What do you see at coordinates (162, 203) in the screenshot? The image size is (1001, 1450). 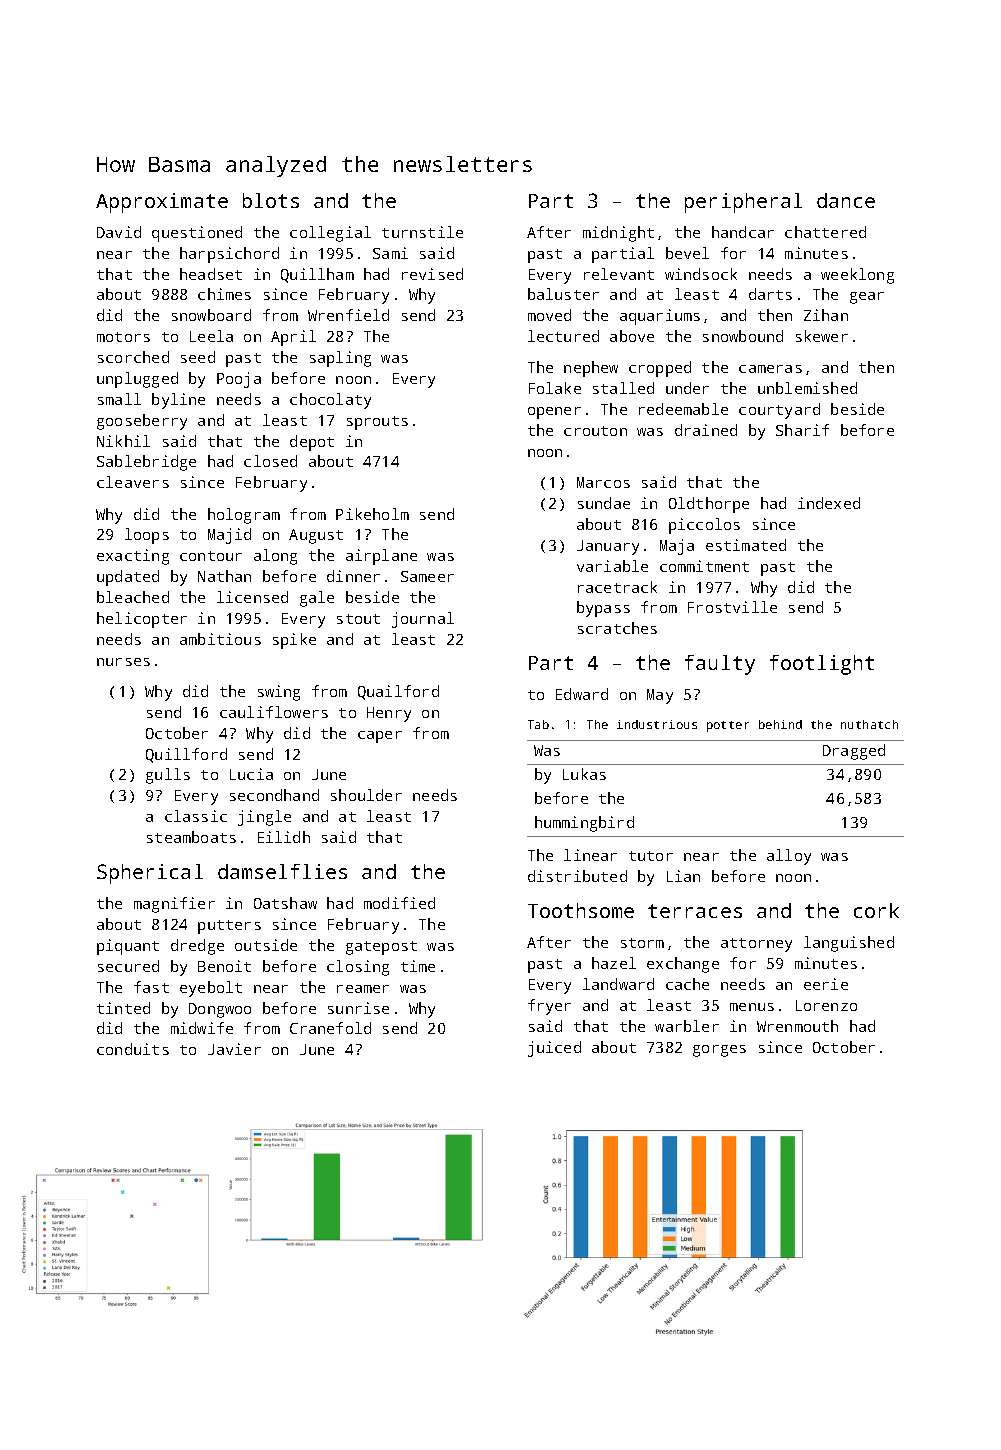 I see `Approximate` at bounding box center [162, 203].
